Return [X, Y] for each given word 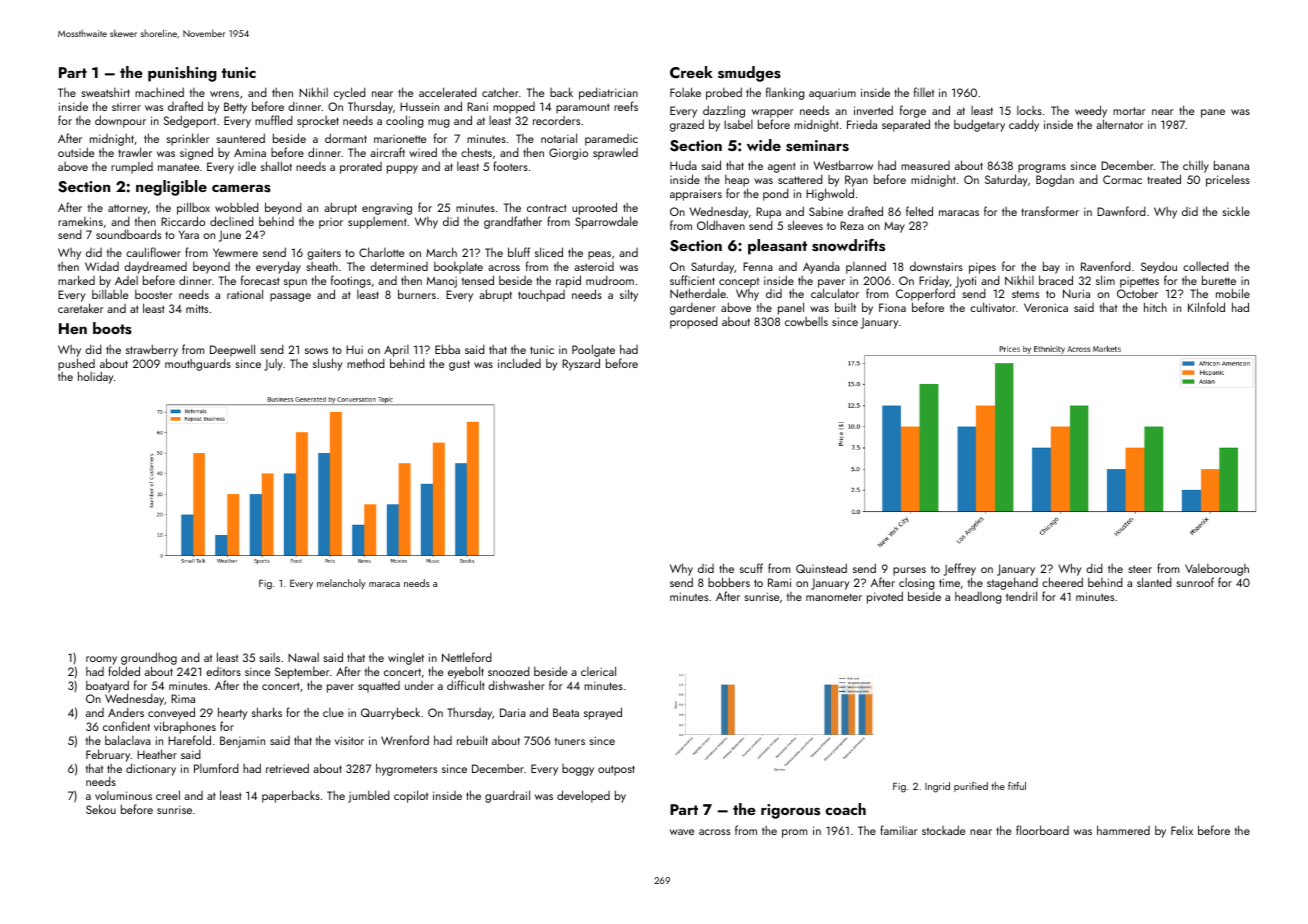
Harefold [189, 740]
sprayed [603, 713]
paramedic [611, 140]
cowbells [806, 321]
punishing [182, 74]
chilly [1196, 166]
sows [316, 351]
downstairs [936, 266]
